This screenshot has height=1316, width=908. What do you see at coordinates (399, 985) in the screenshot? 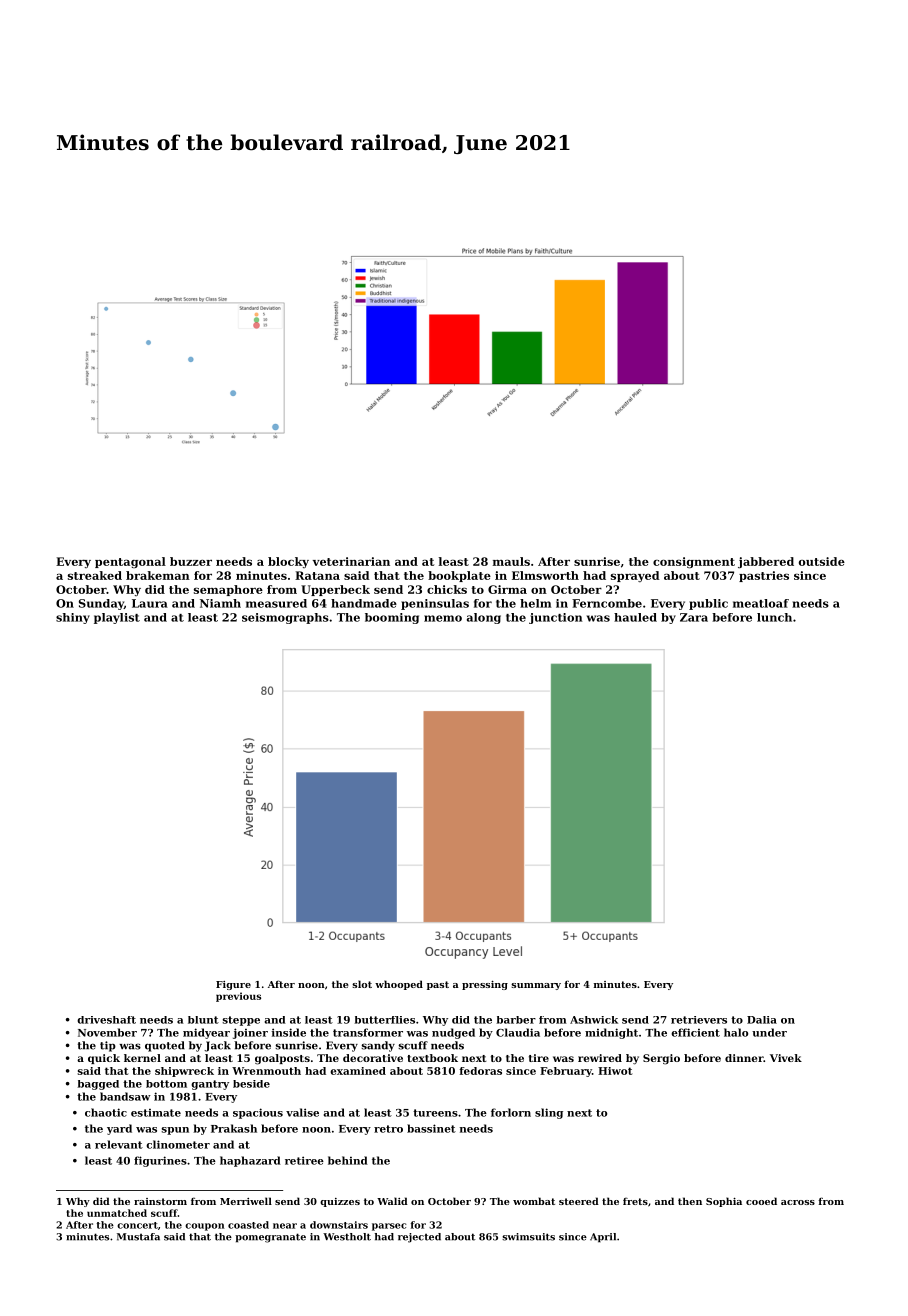
I see `whooped` at bounding box center [399, 985].
